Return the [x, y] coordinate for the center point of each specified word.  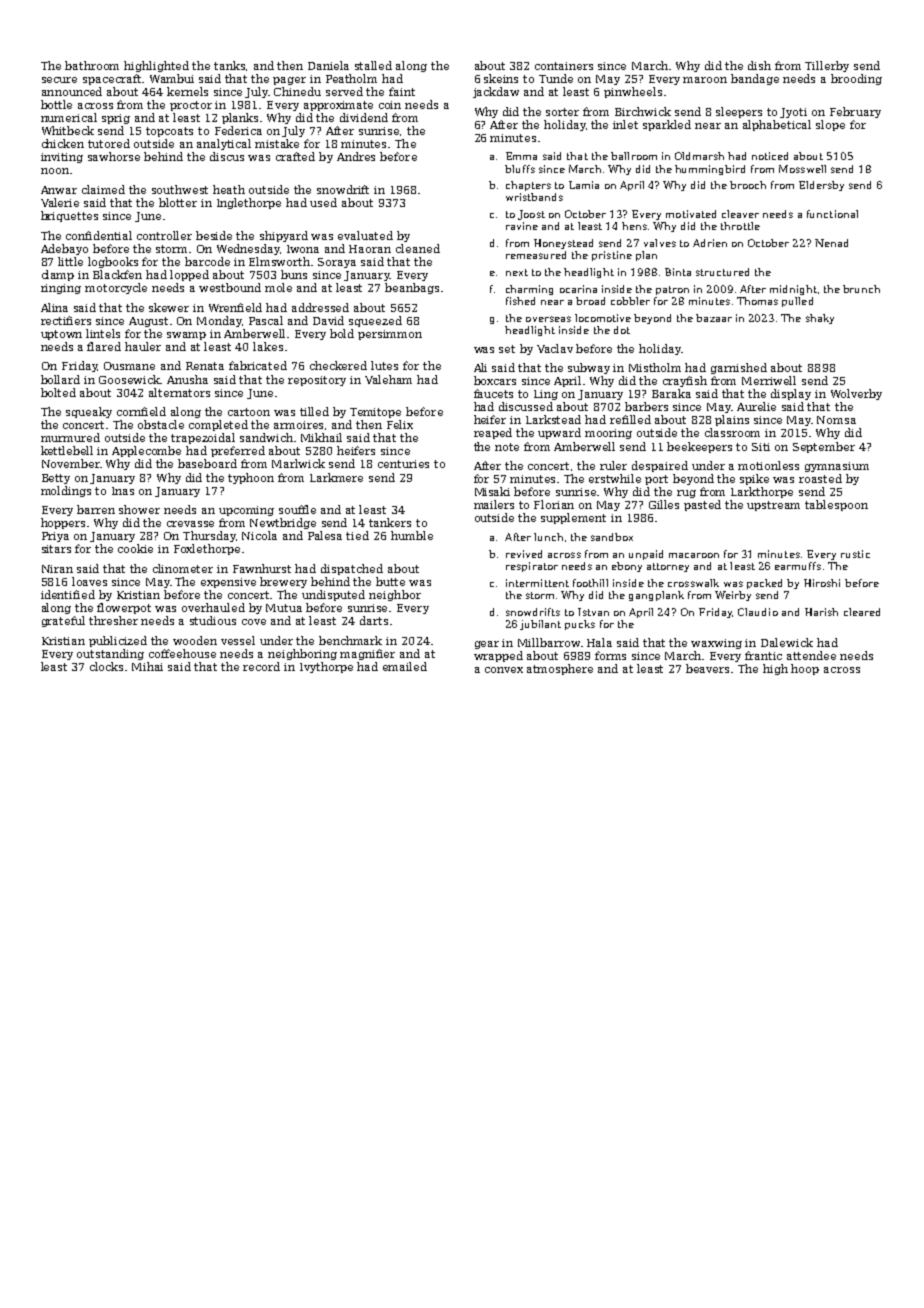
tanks [229, 65]
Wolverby [856, 394]
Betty [56, 479]
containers [564, 66]
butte [390, 581]
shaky [820, 319]
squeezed [375, 321]
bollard [60, 379]
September [824, 447]
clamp [58, 275]
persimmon [390, 335]
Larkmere [336, 477]
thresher [113, 620]
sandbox [612, 537]
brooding [856, 79]
